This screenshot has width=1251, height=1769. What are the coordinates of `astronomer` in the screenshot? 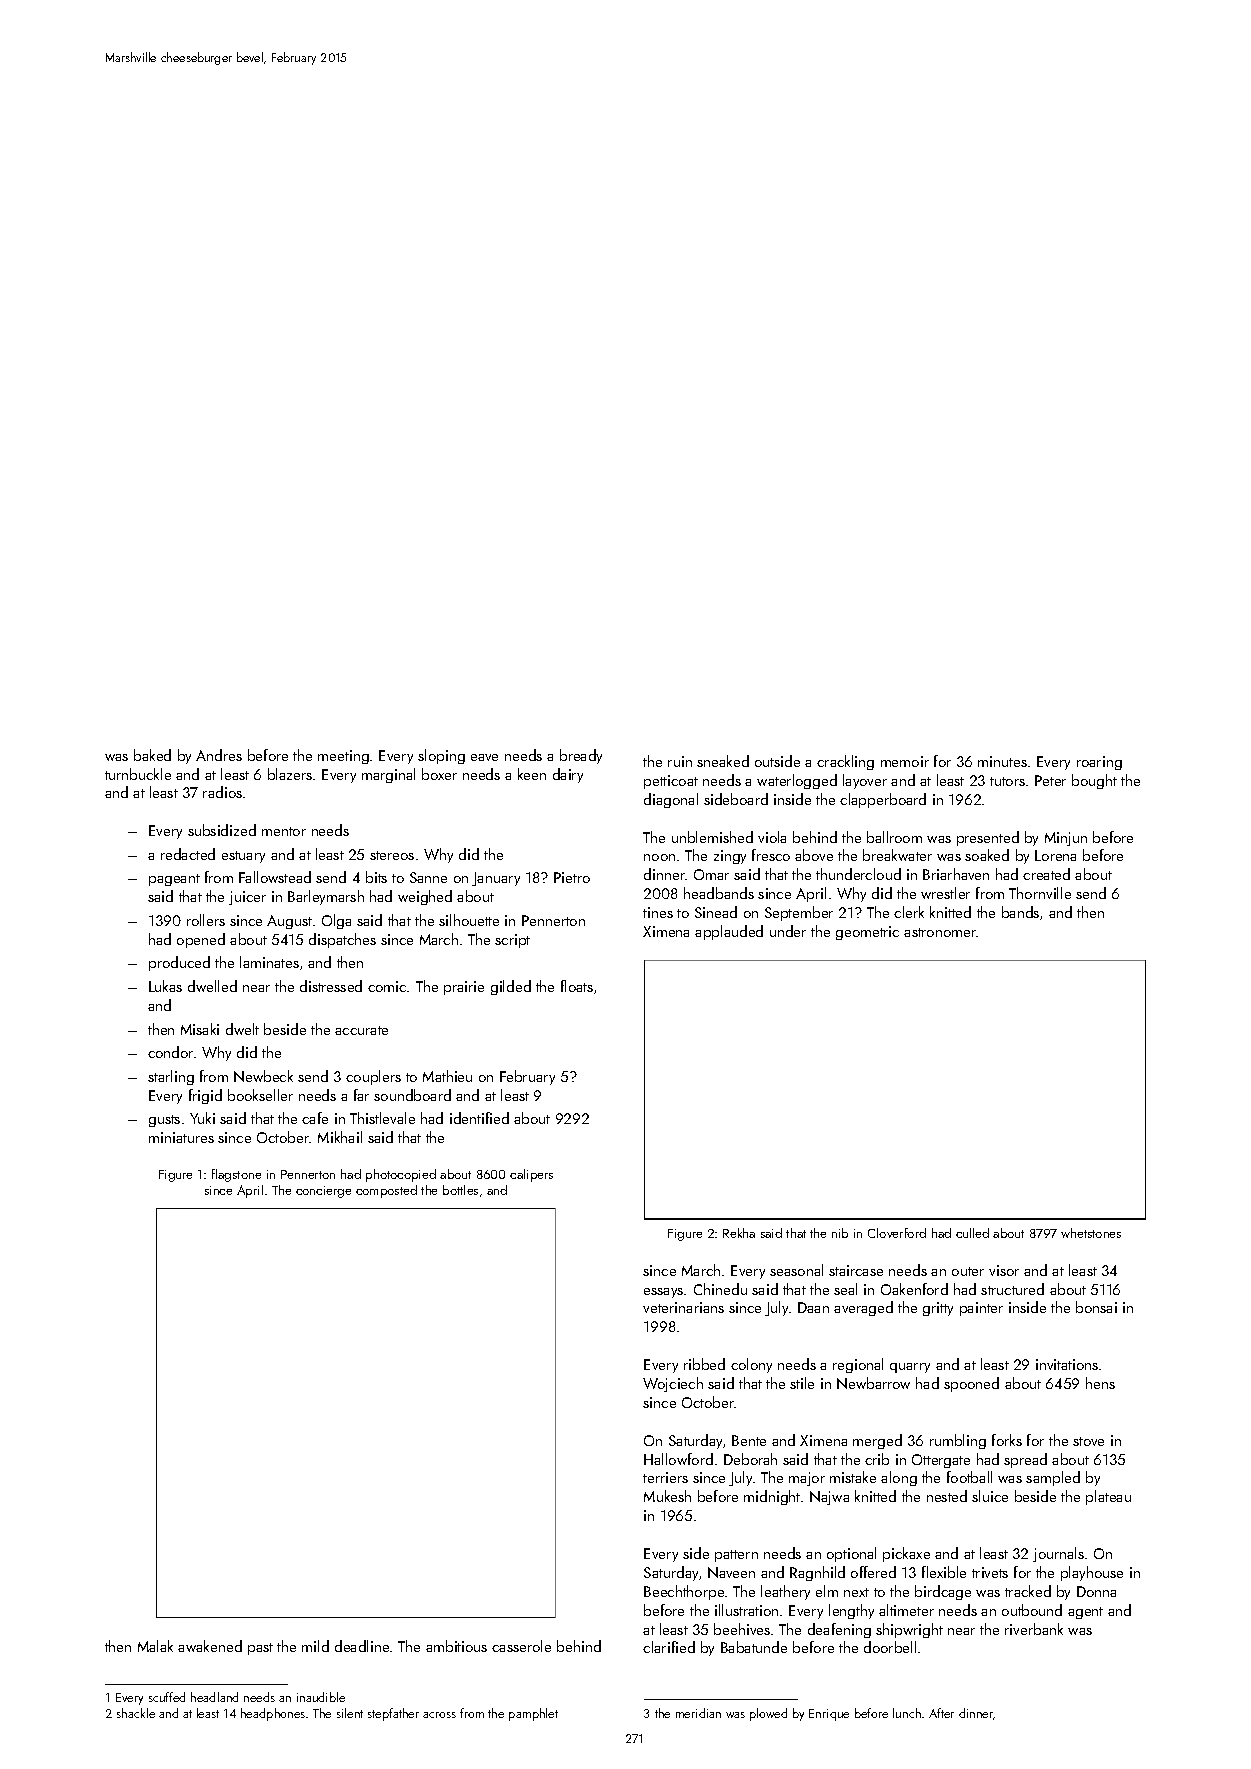 It's located at (940, 932).
